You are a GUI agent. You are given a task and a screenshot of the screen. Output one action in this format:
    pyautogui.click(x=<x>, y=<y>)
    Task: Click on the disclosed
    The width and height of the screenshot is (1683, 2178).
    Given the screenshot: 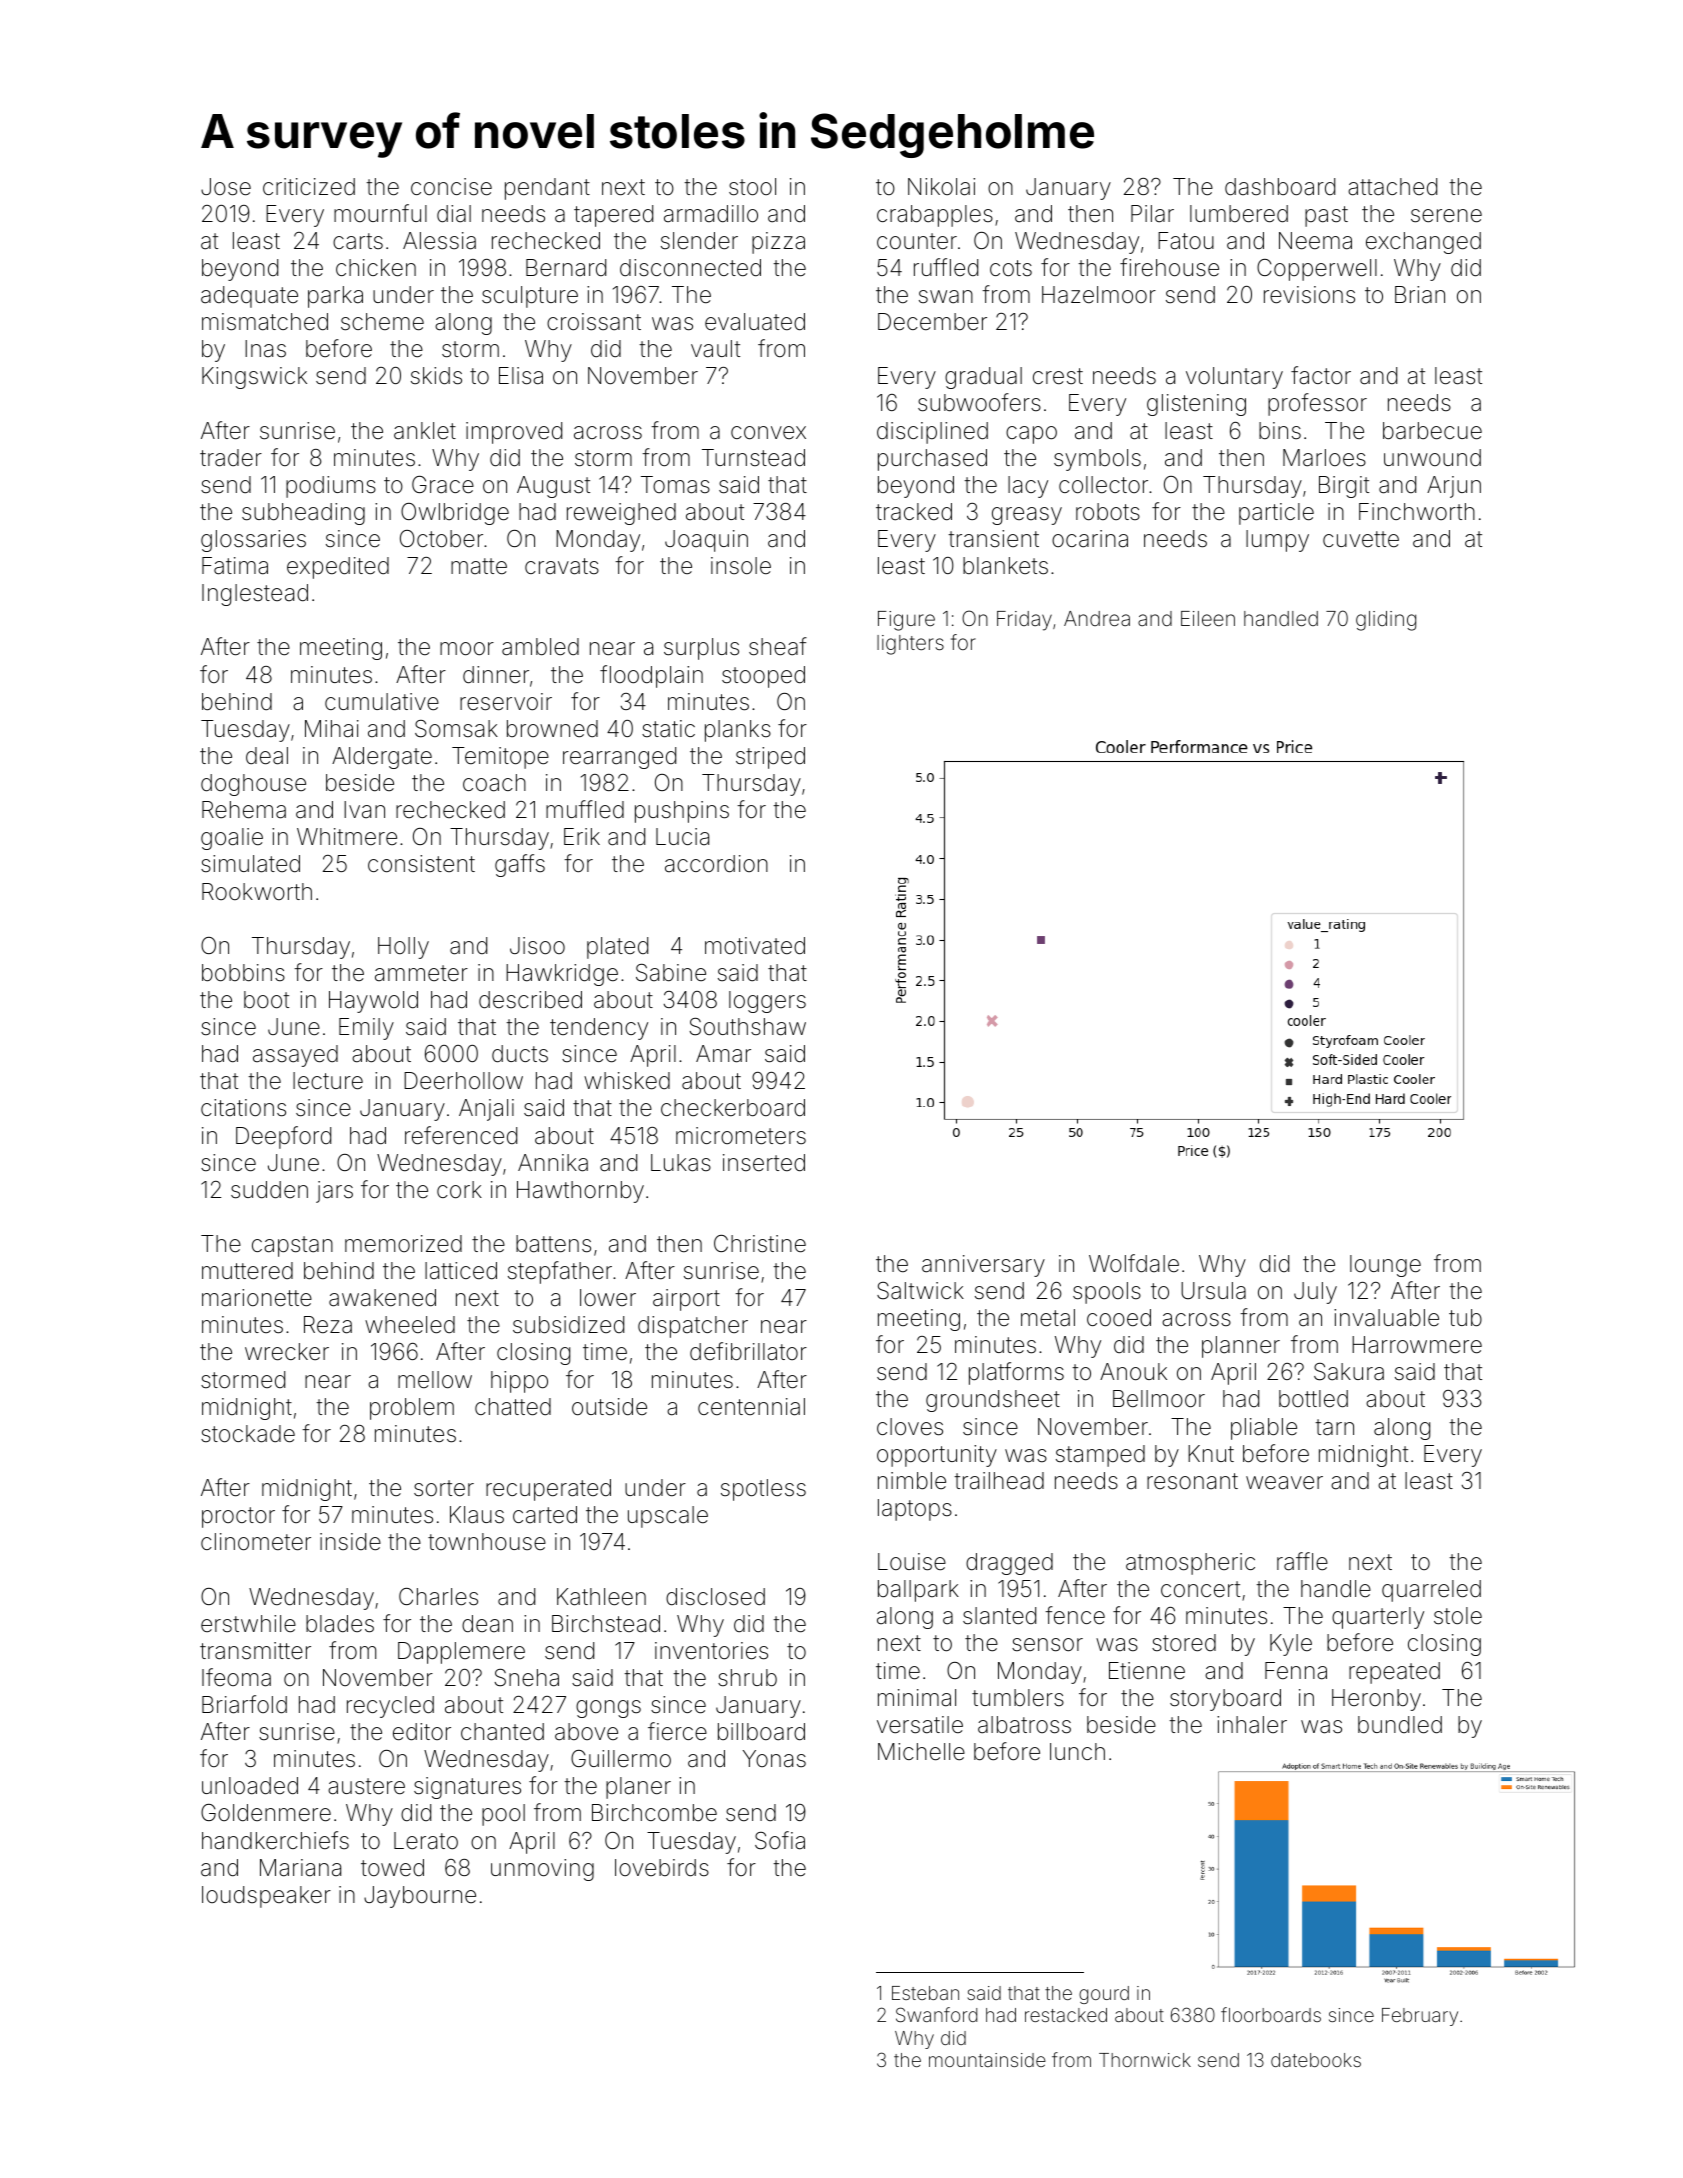 What is the action you would take?
    pyautogui.click(x=715, y=1597)
